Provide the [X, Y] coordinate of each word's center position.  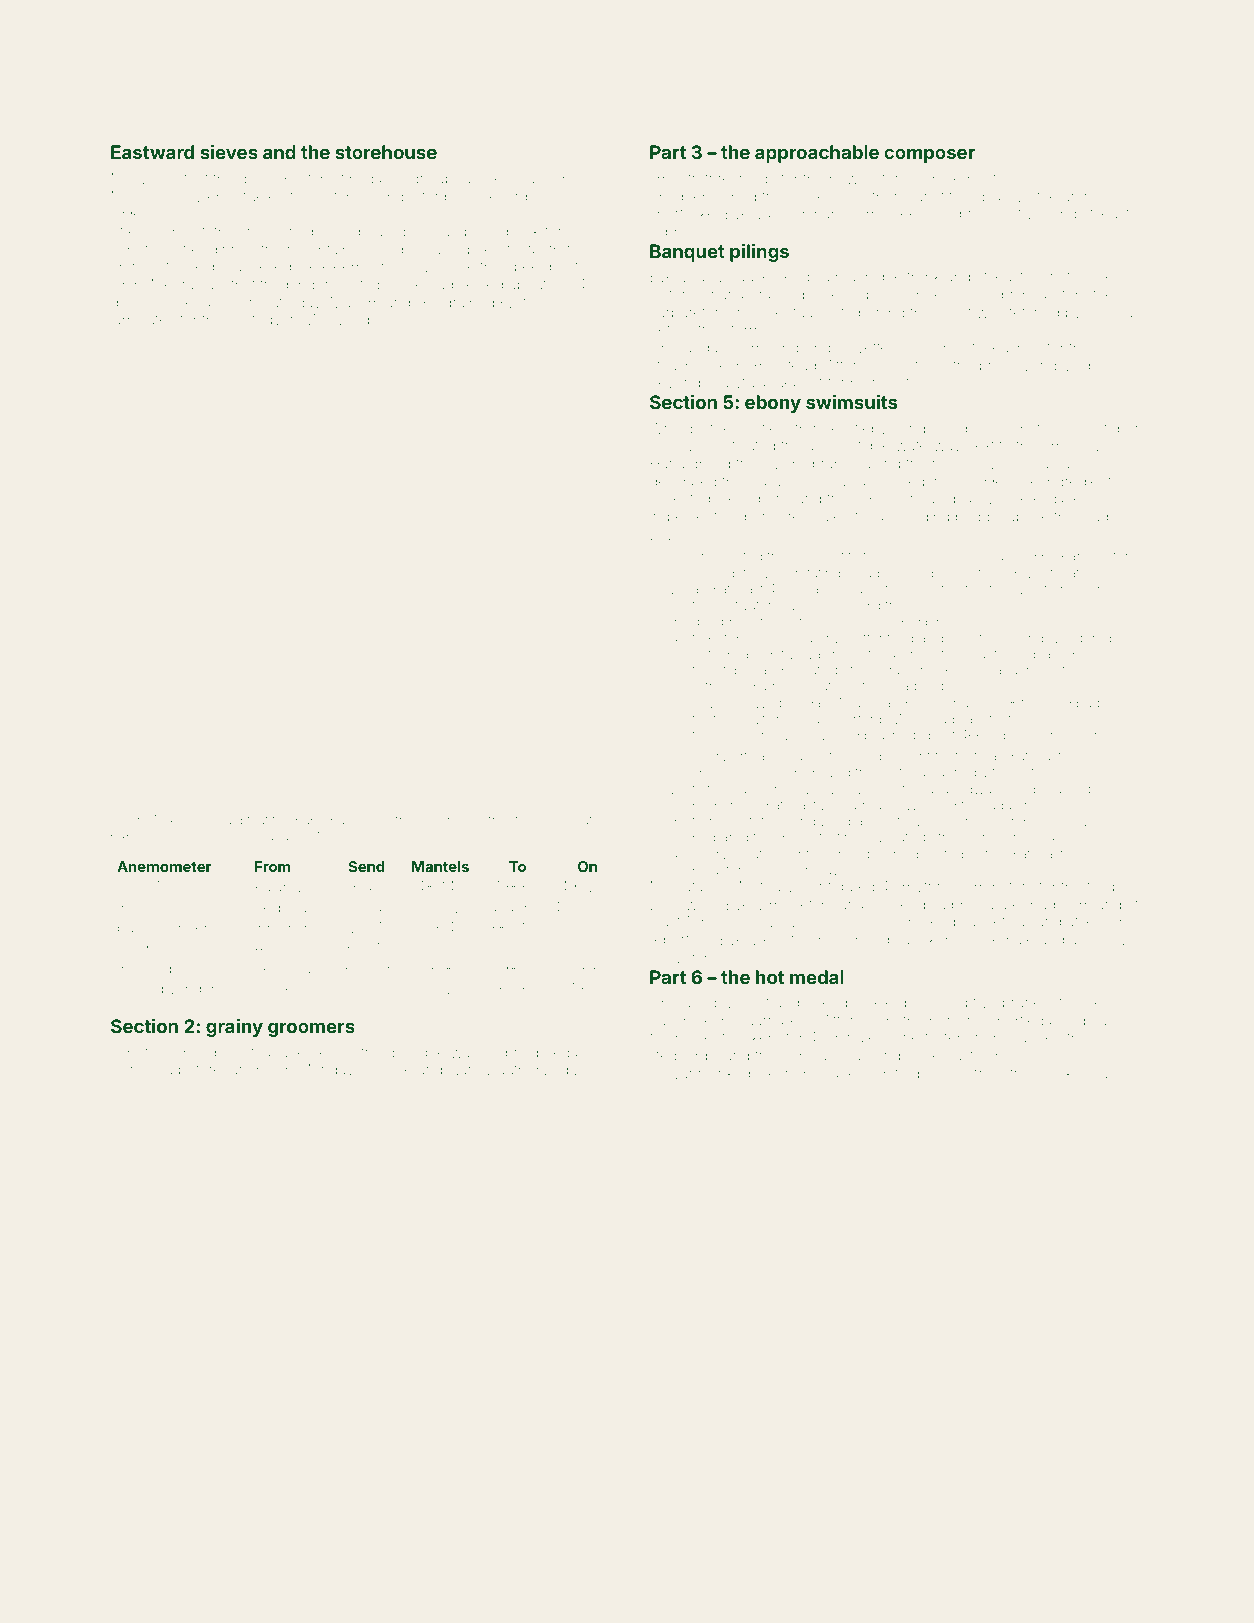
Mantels [440, 866]
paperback [327, 821]
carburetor [684, 312]
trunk [924, 276]
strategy [255, 322]
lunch [245, 1069]
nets [1064, 277]
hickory [406, 268]
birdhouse [537, 196]
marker [984, 838]
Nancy [470, 1071]
